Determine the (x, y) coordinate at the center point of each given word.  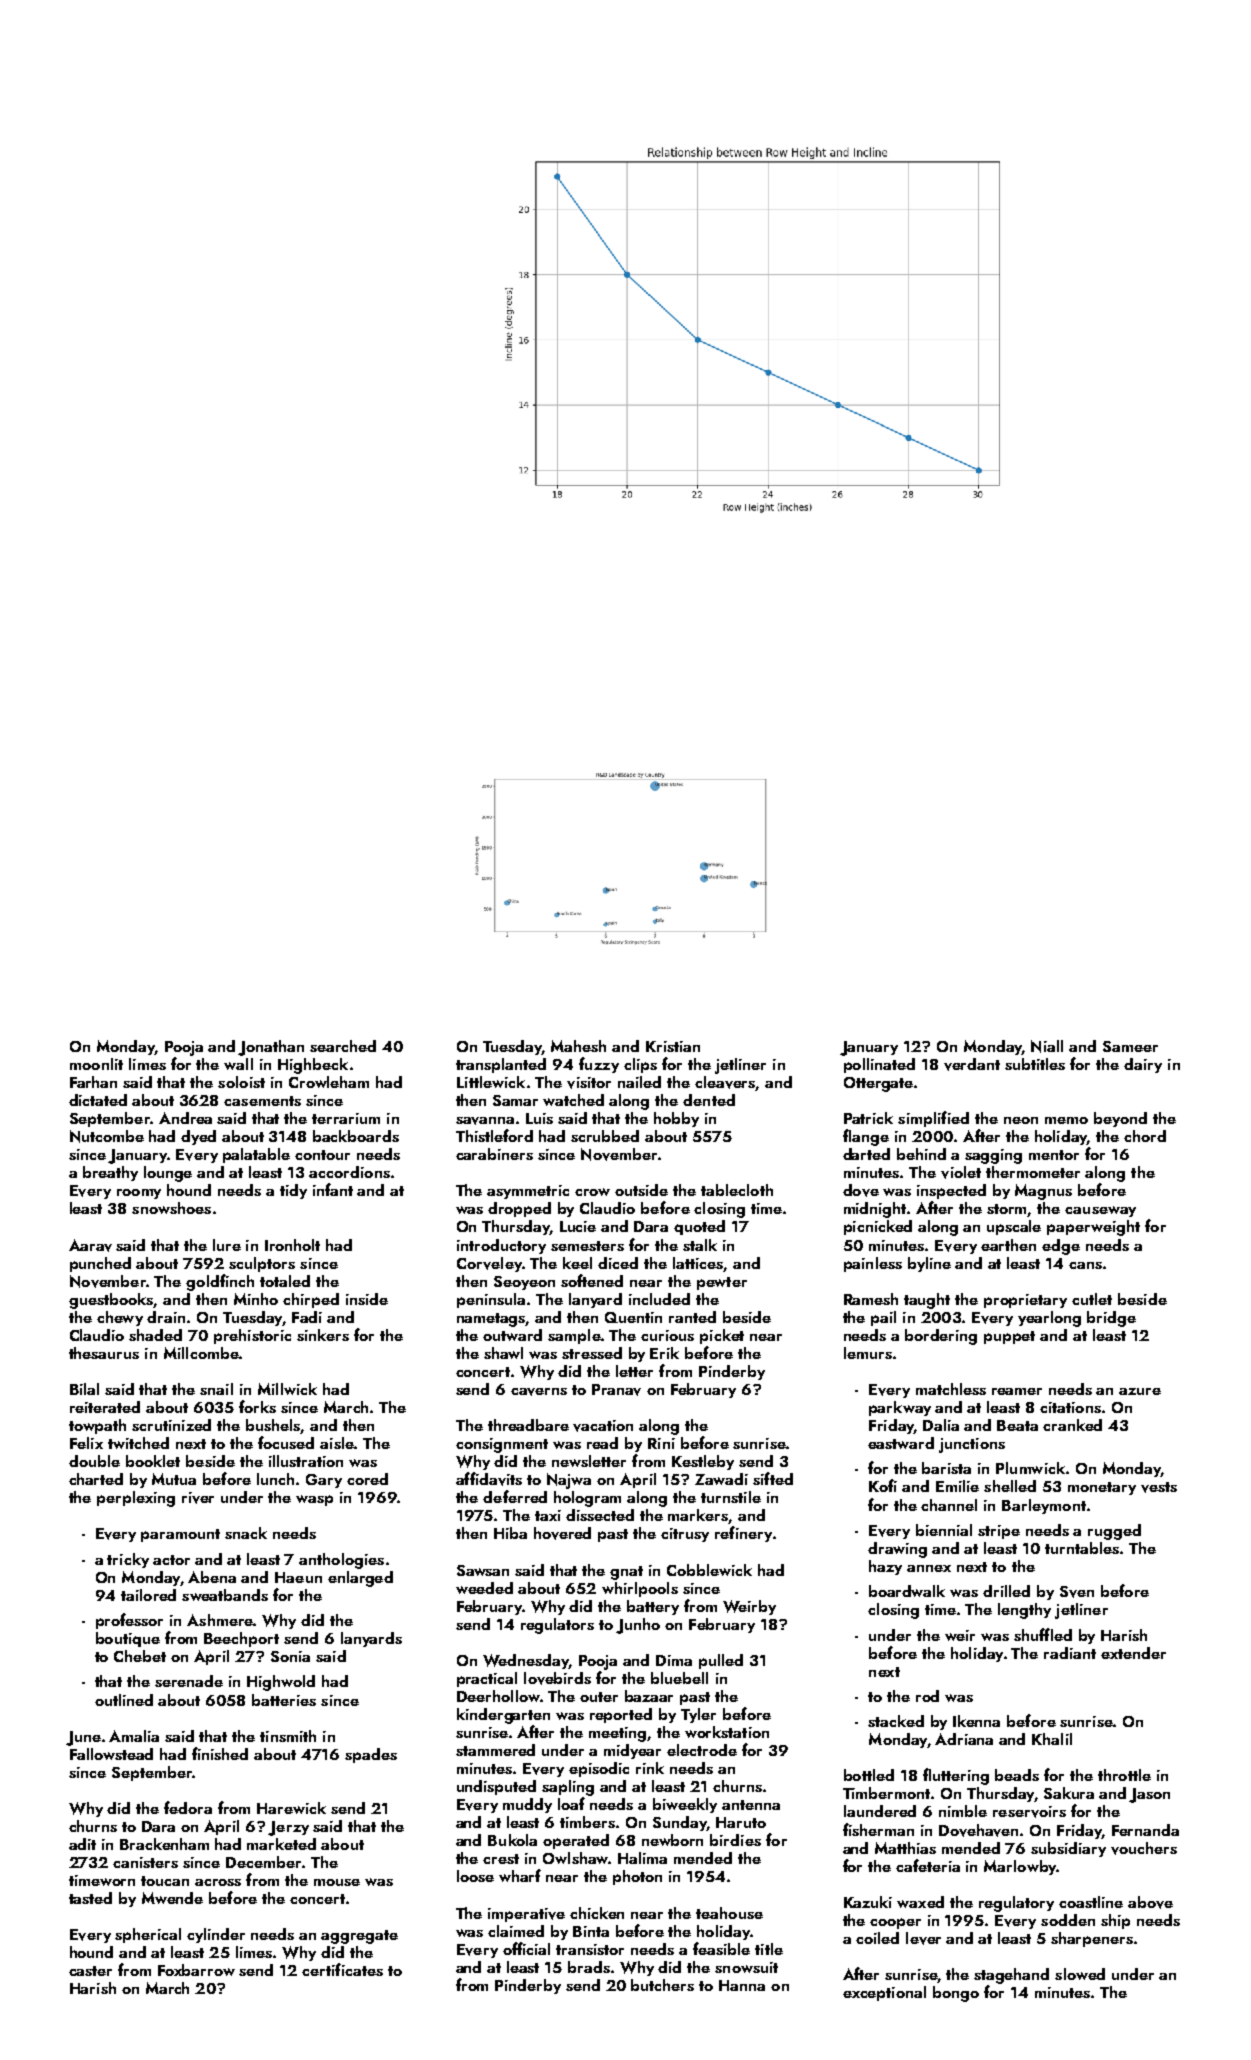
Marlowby (1020, 1867)
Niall (1047, 1046)
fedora (188, 1807)
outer (599, 1697)
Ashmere (220, 1620)
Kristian (673, 1046)
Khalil (1052, 1739)
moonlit (96, 1064)
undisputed (496, 1787)
